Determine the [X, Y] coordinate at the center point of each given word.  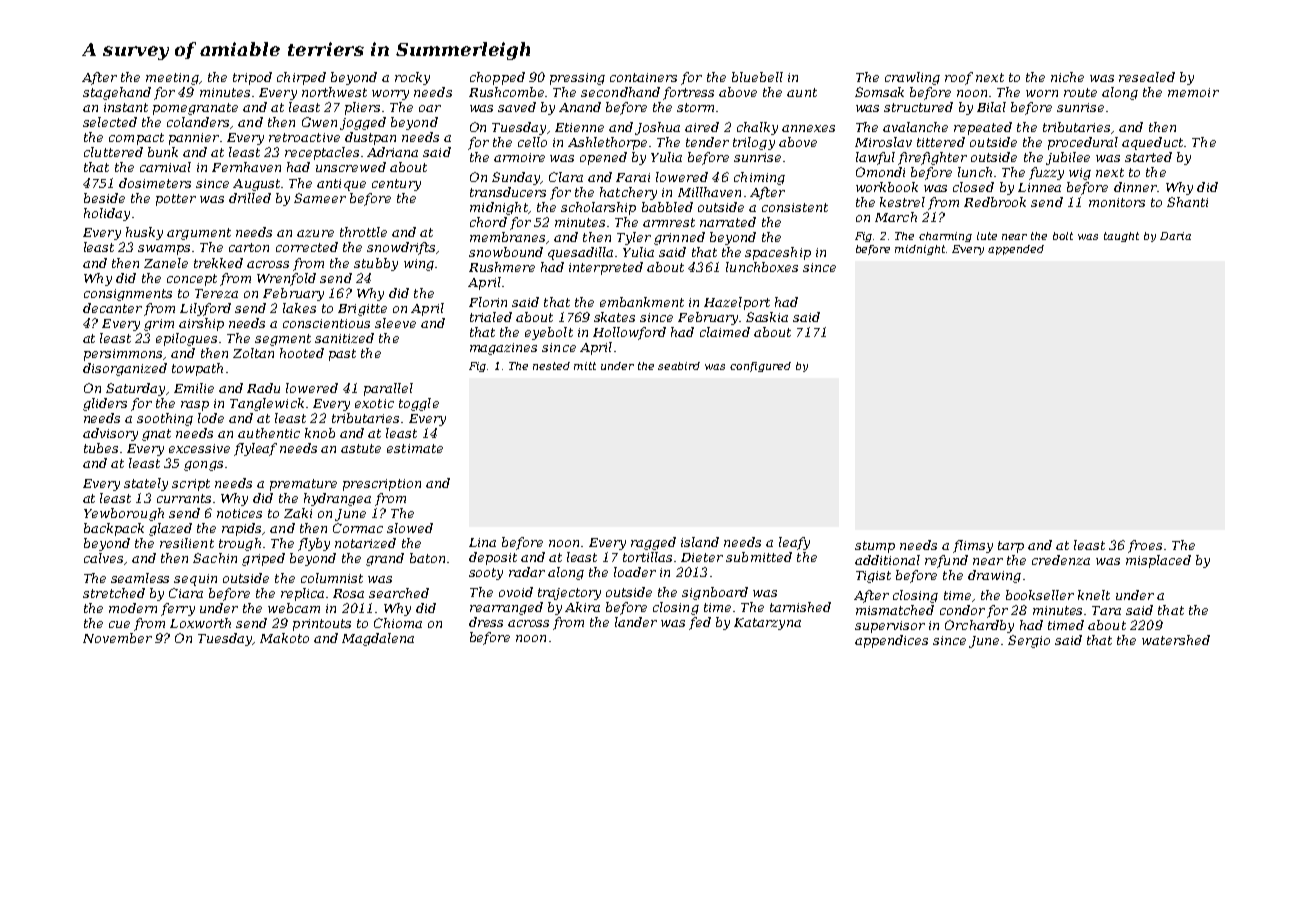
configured [760, 367]
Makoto [284, 638]
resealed [1147, 77]
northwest [334, 92]
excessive [199, 448]
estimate [415, 448]
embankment [642, 302]
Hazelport [737, 303]
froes [1145, 546]
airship [201, 324]
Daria [1175, 236]
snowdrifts [401, 248]
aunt [802, 92]
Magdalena [378, 639]
